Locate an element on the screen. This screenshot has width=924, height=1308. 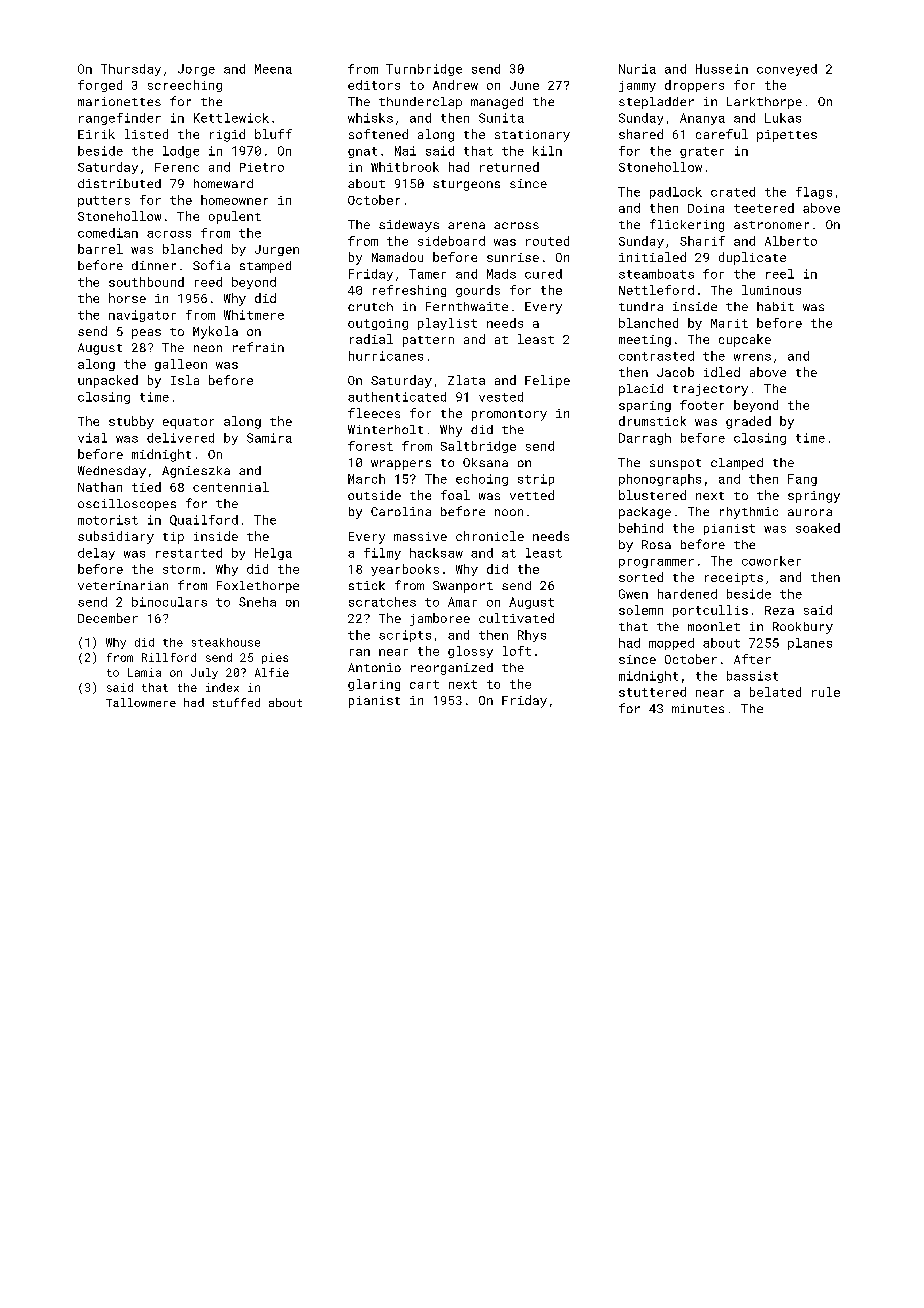
padlock is located at coordinates (676, 193).
